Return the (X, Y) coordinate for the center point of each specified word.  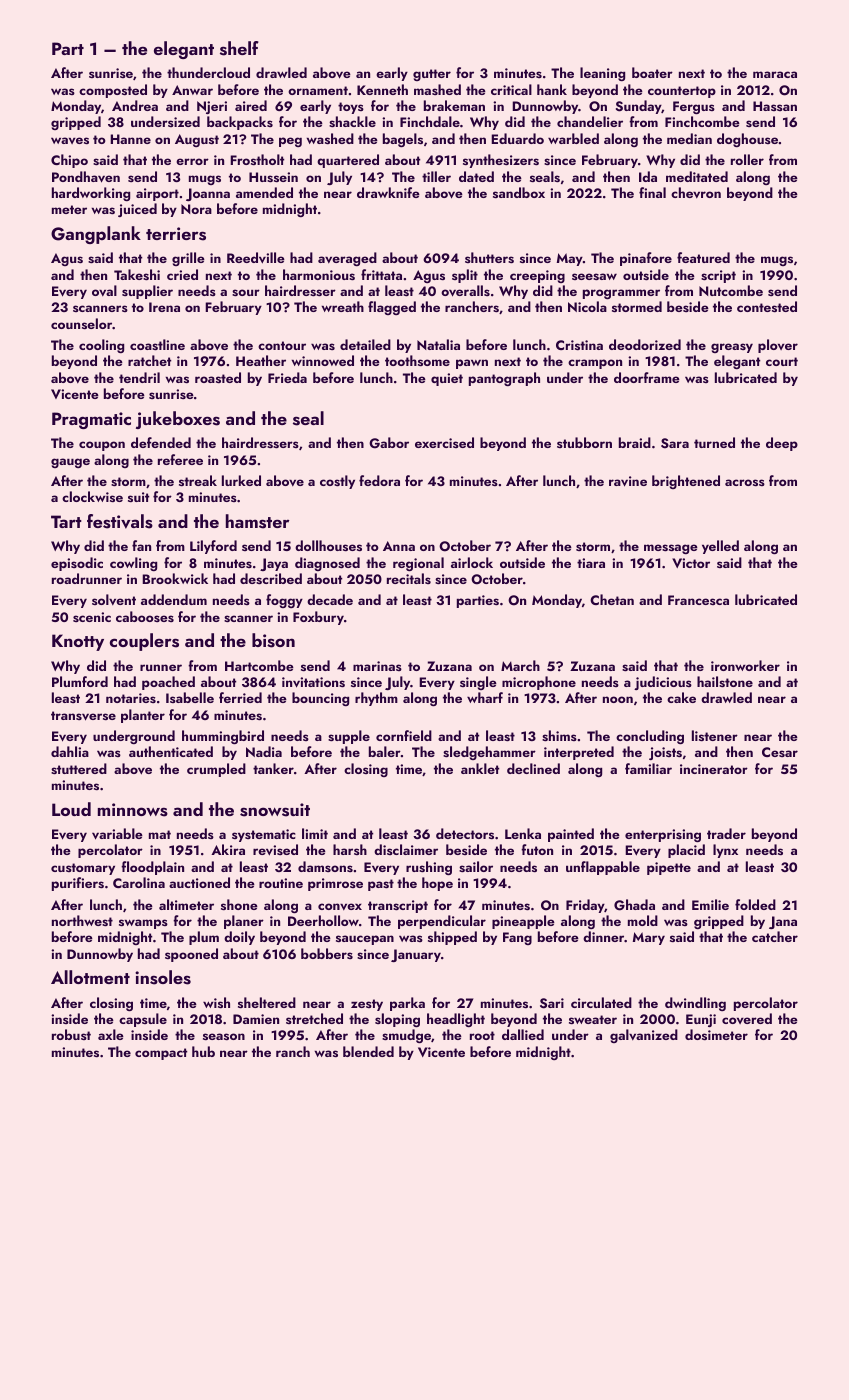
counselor (81, 323)
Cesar (780, 752)
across (745, 482)
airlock (472, 562)
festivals (120, 521)
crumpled (216, 770)
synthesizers (501, 161)
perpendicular (442, 922)
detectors (465, 833)
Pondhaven (86, 177)
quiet (447, 379)
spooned (191, 955)
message (671, 549)
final (652, 192)
